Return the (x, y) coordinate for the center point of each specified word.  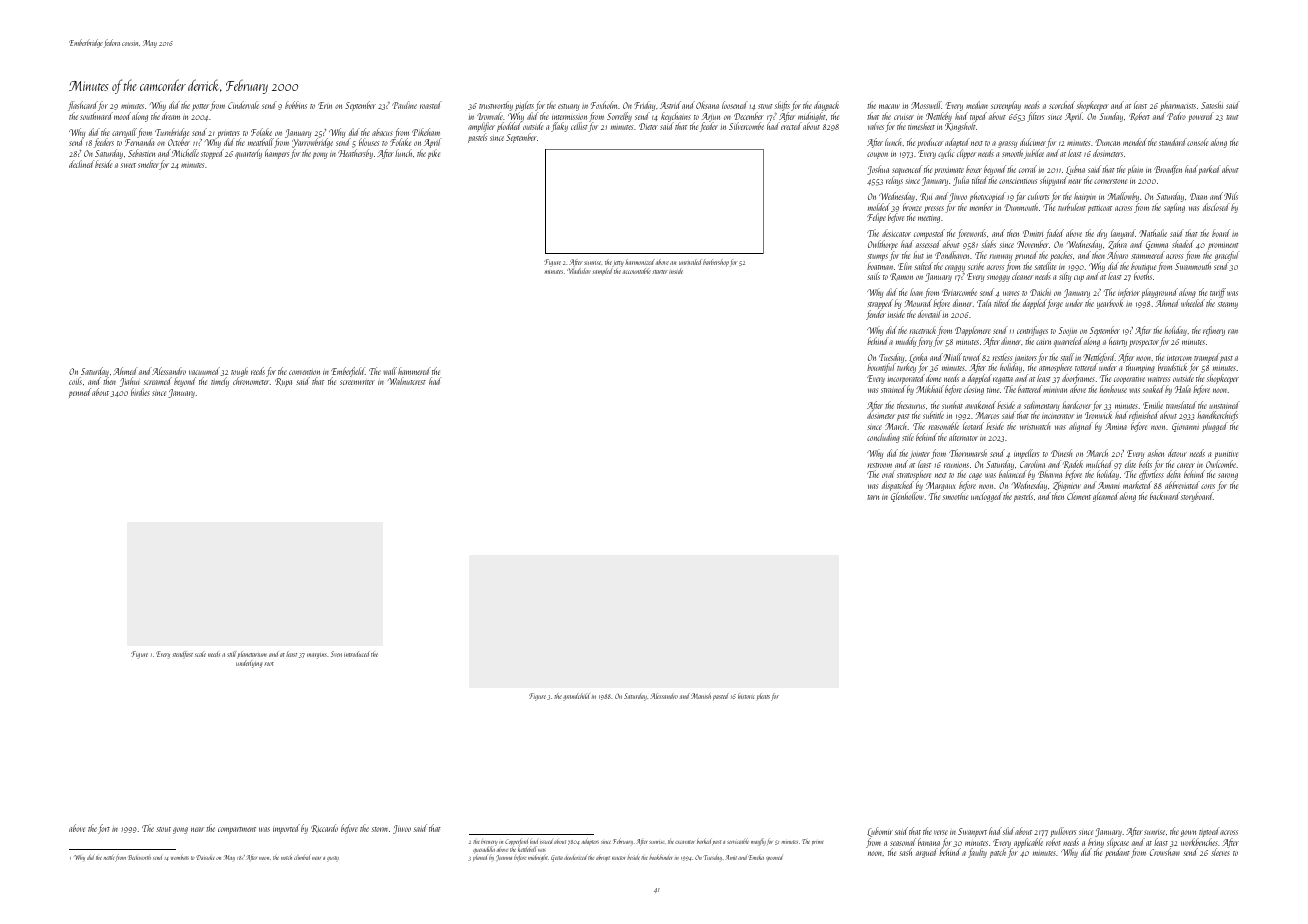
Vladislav (579, 271)
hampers (277, 154)
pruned (1026, 256)
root (269, 664)
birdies (140, 392)
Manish (701, 696)
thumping (1140, 368)
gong (180, 830)
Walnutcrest (407, 381)
